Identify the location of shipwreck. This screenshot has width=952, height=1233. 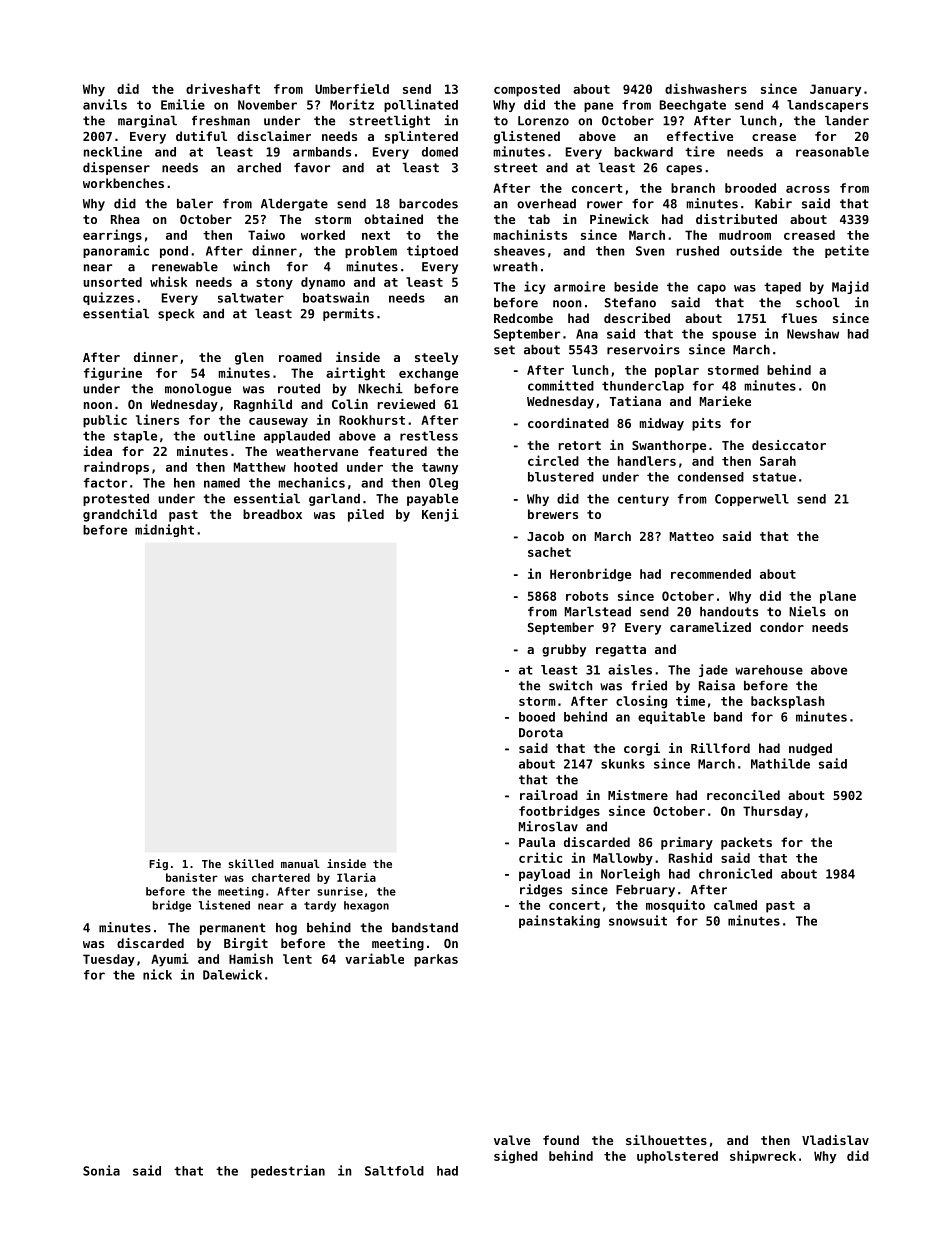
(763, 1157).
